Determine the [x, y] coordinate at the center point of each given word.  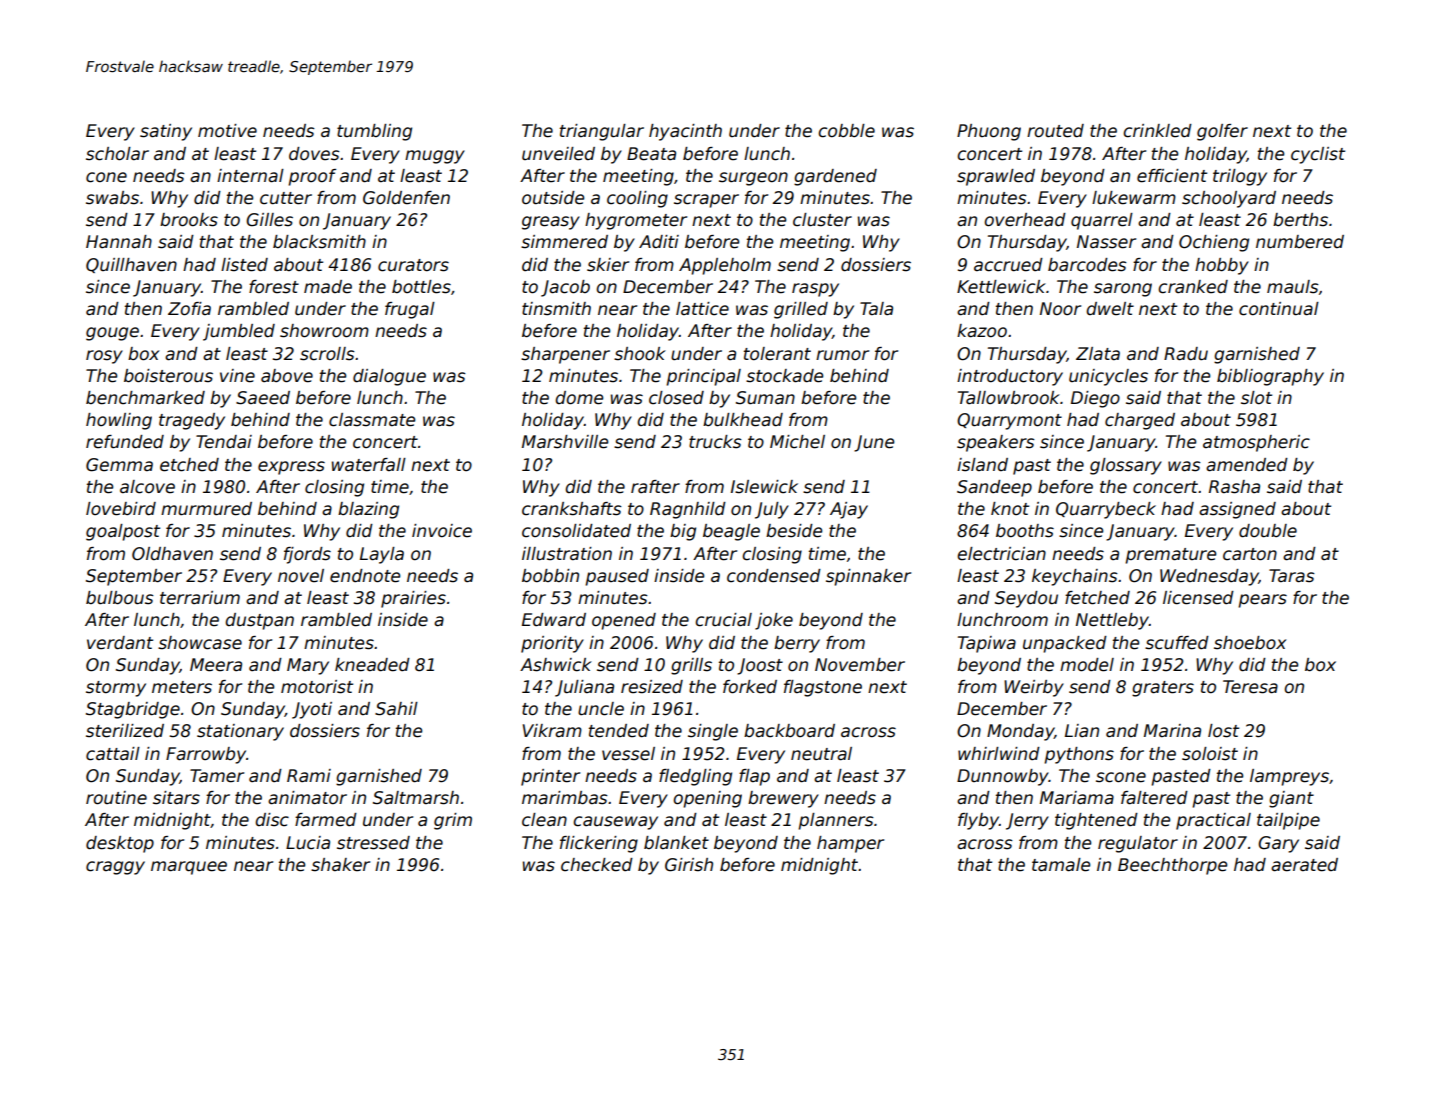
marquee [189, 868]
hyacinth [685, 132]
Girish [689, 865]
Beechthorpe [1172, 866]
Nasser [1106, 242]
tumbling [374, 132]
